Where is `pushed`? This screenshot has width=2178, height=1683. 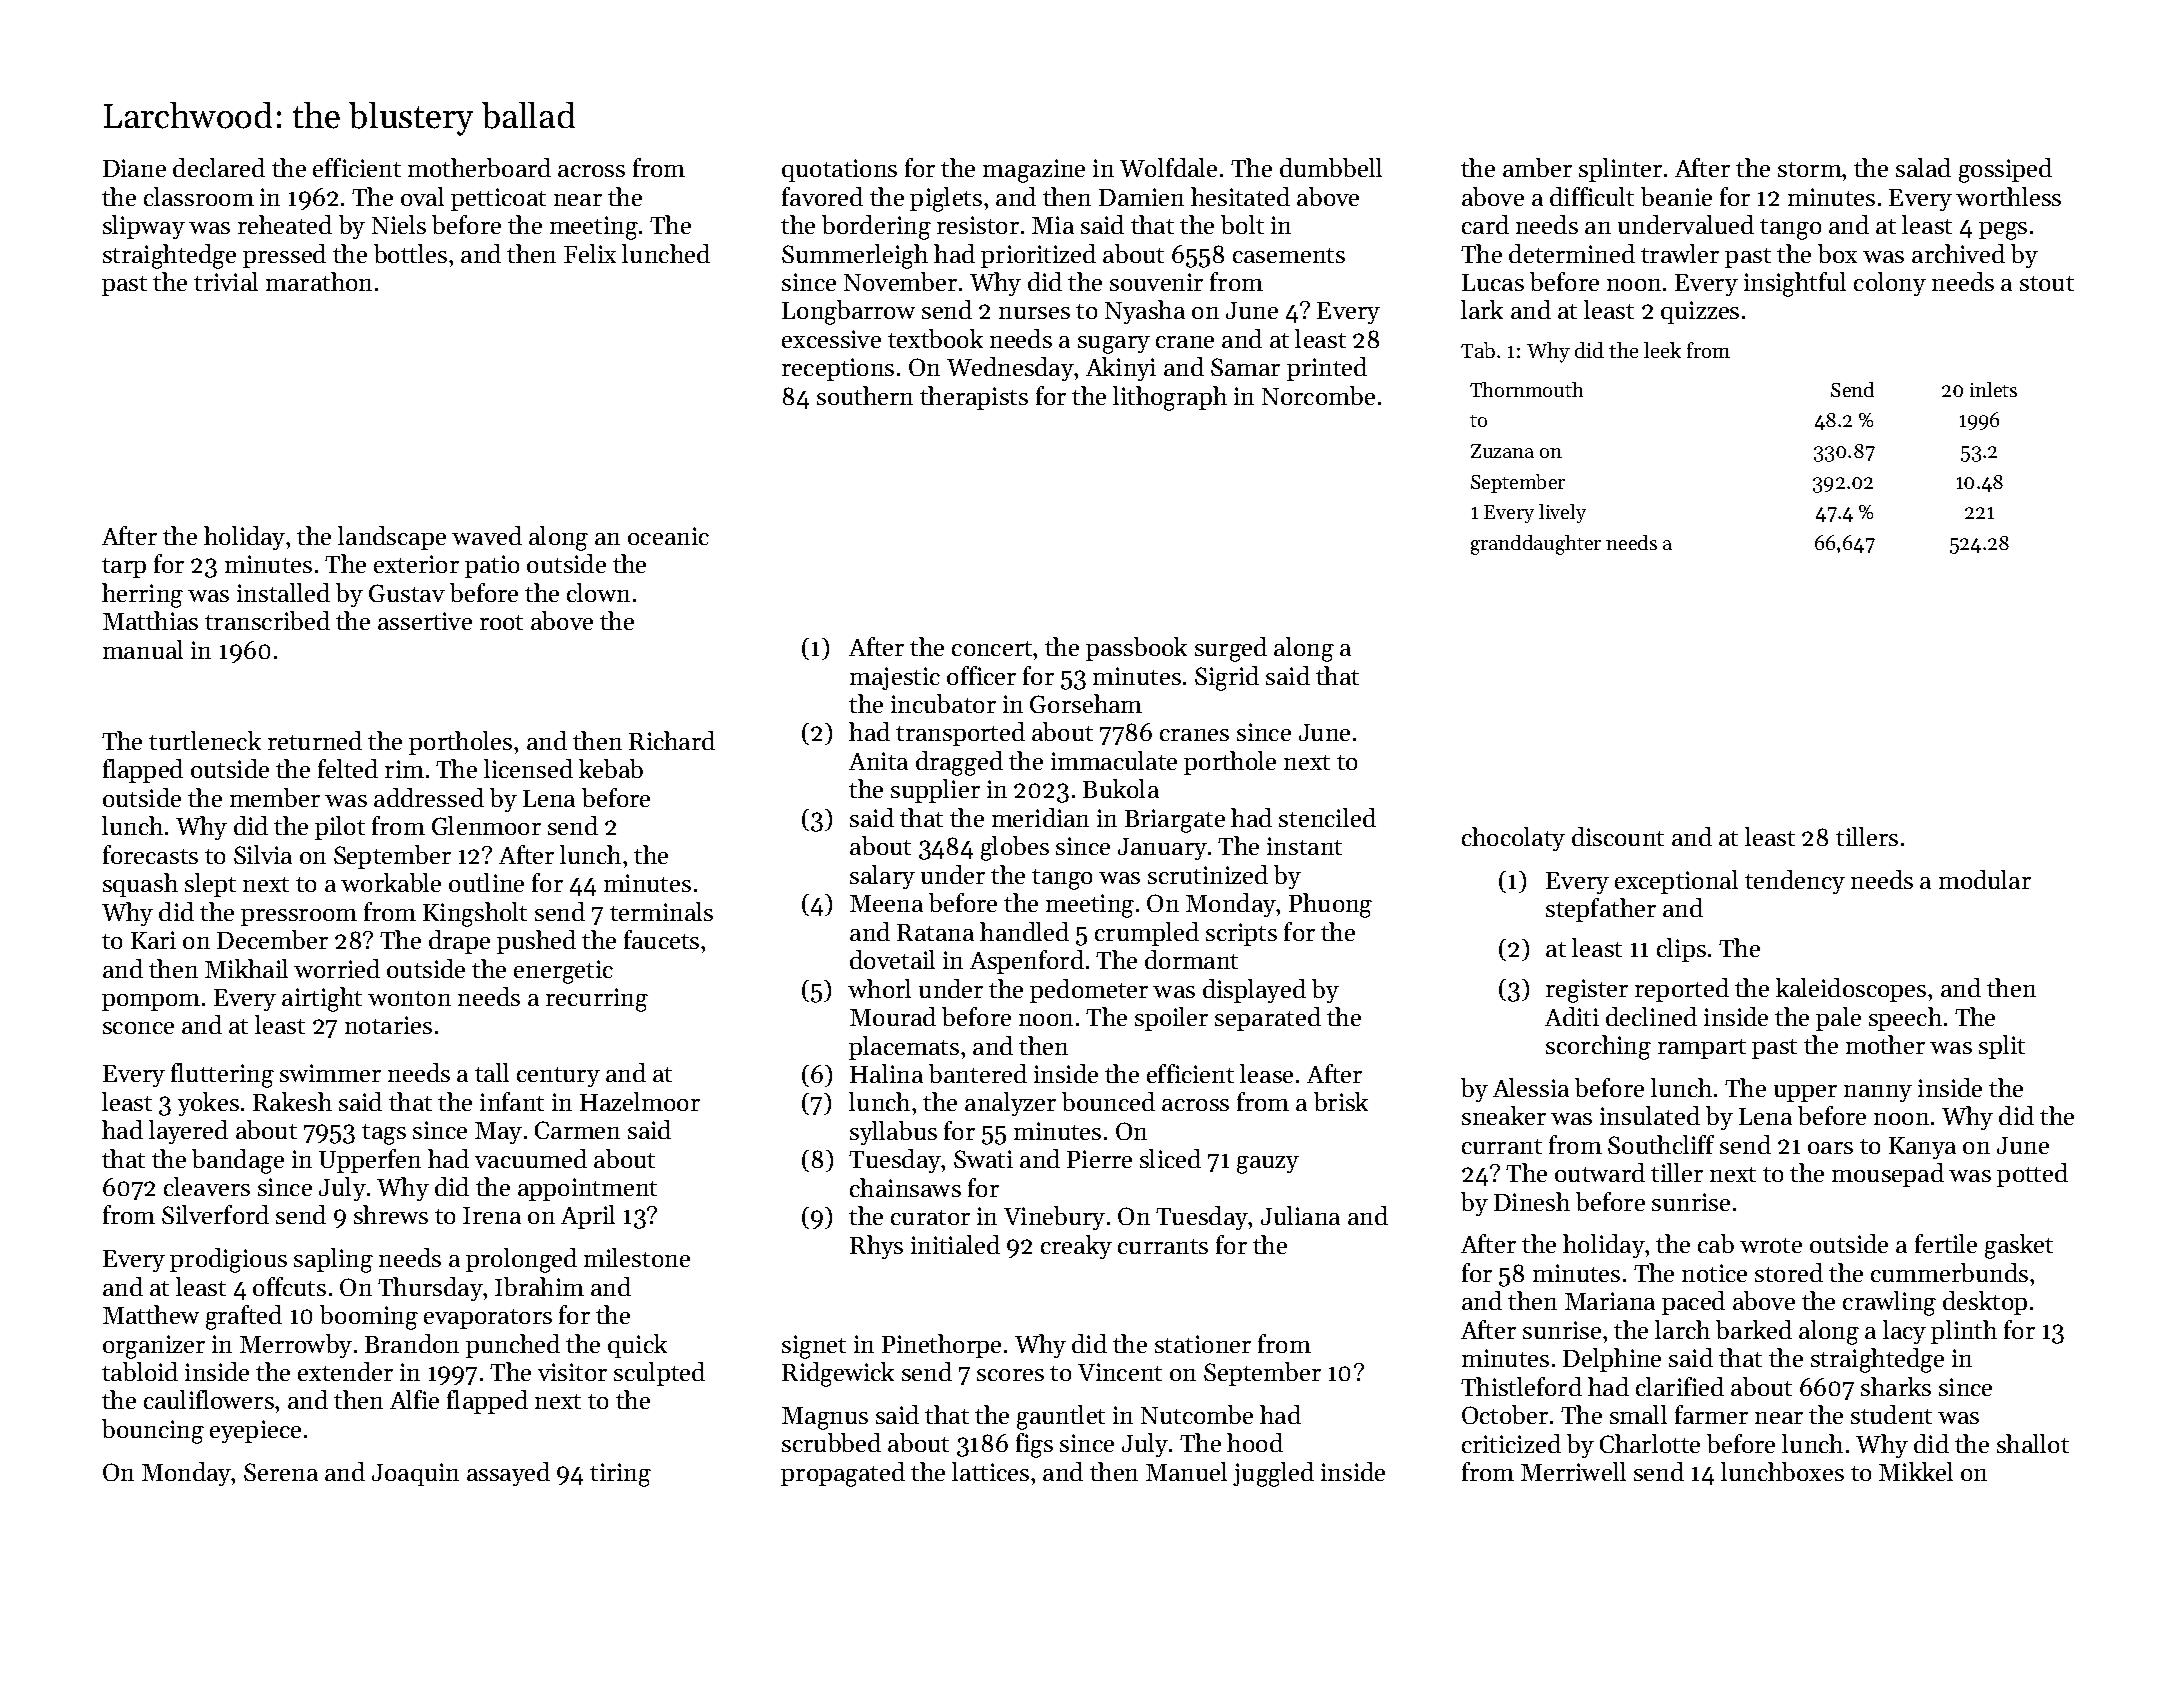
pushed is located at coordinates (536, 942).
